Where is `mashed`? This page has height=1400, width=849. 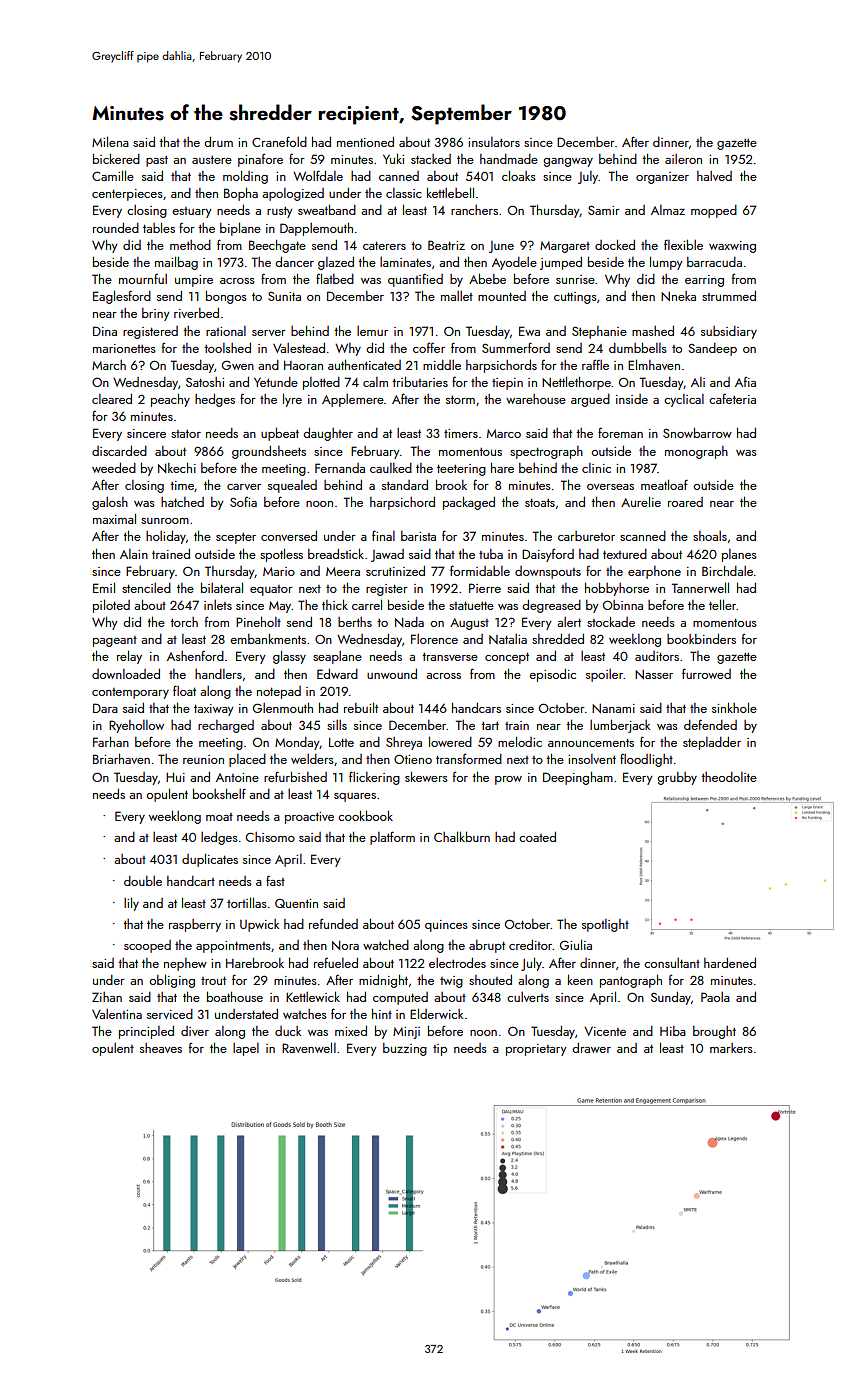 mashed is located at coordinates (653, 331).
